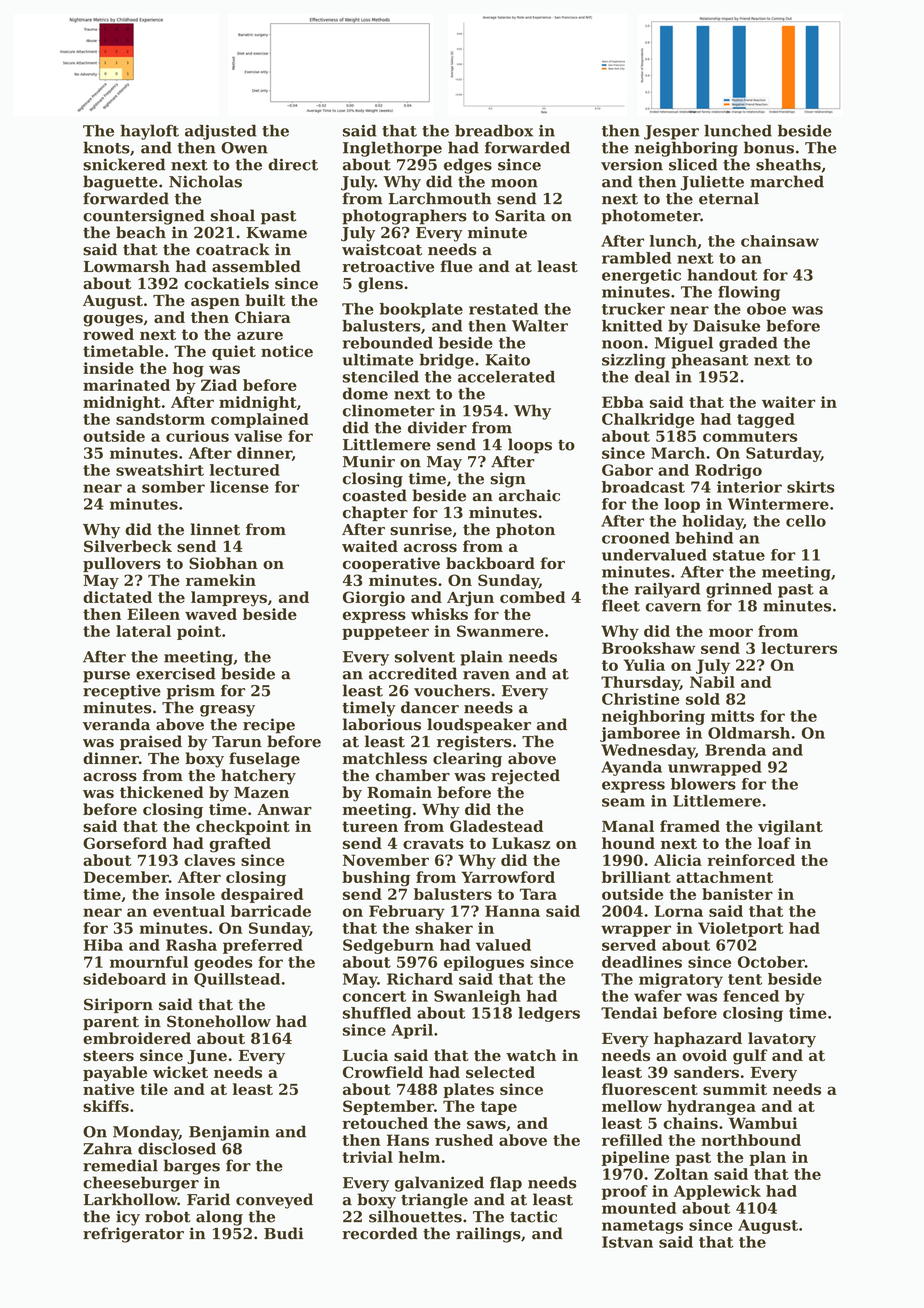  What do you see at coordinates (520, 215) in the document?
I see `Sarita` at bounding box center [520, 215].
